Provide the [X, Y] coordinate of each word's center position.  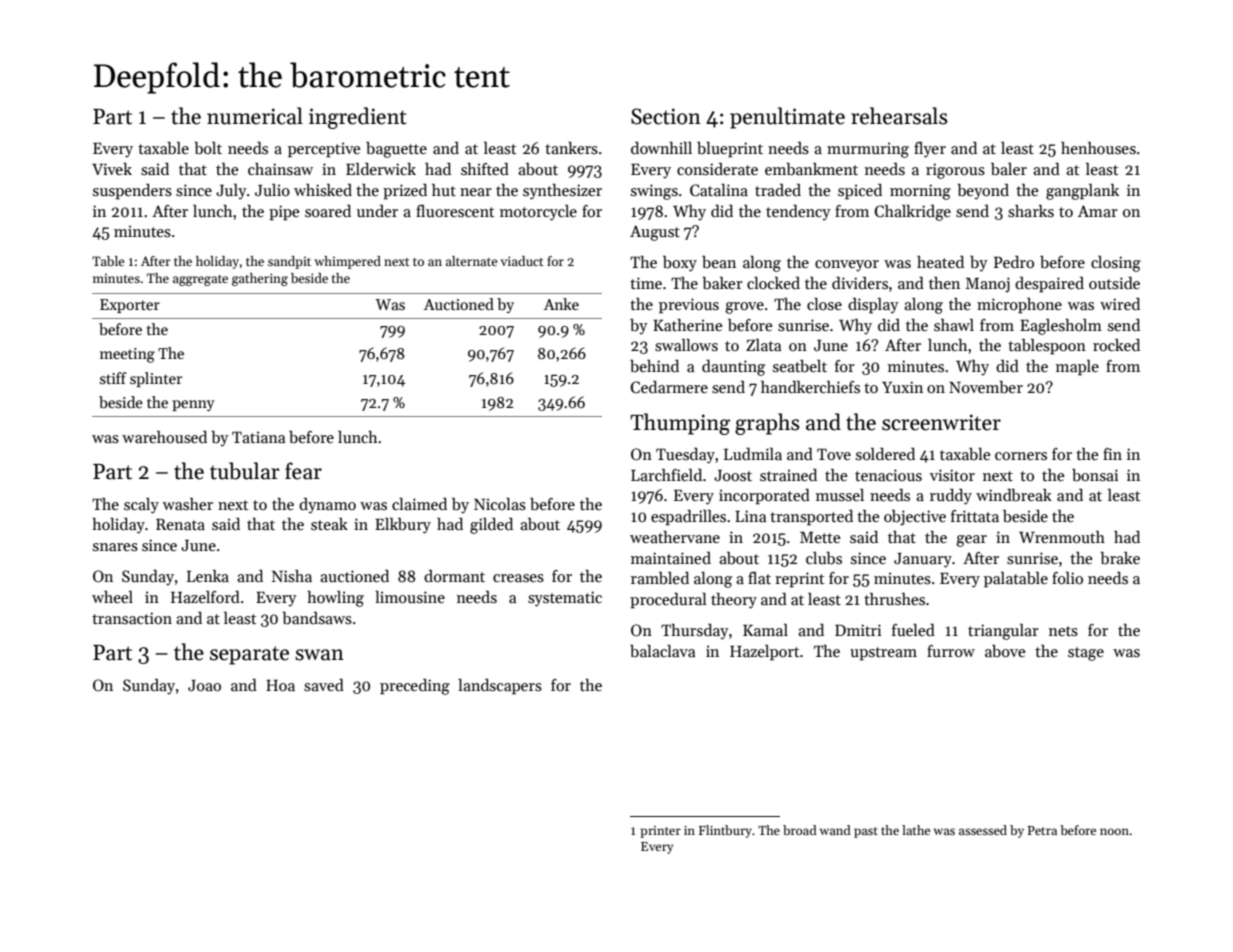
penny [193, 405]
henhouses [1098, 148]
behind [654, 366]
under [377, 211]
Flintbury [725, 831]
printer [660, 832]
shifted [485, 169]
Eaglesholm [1061, 327]
